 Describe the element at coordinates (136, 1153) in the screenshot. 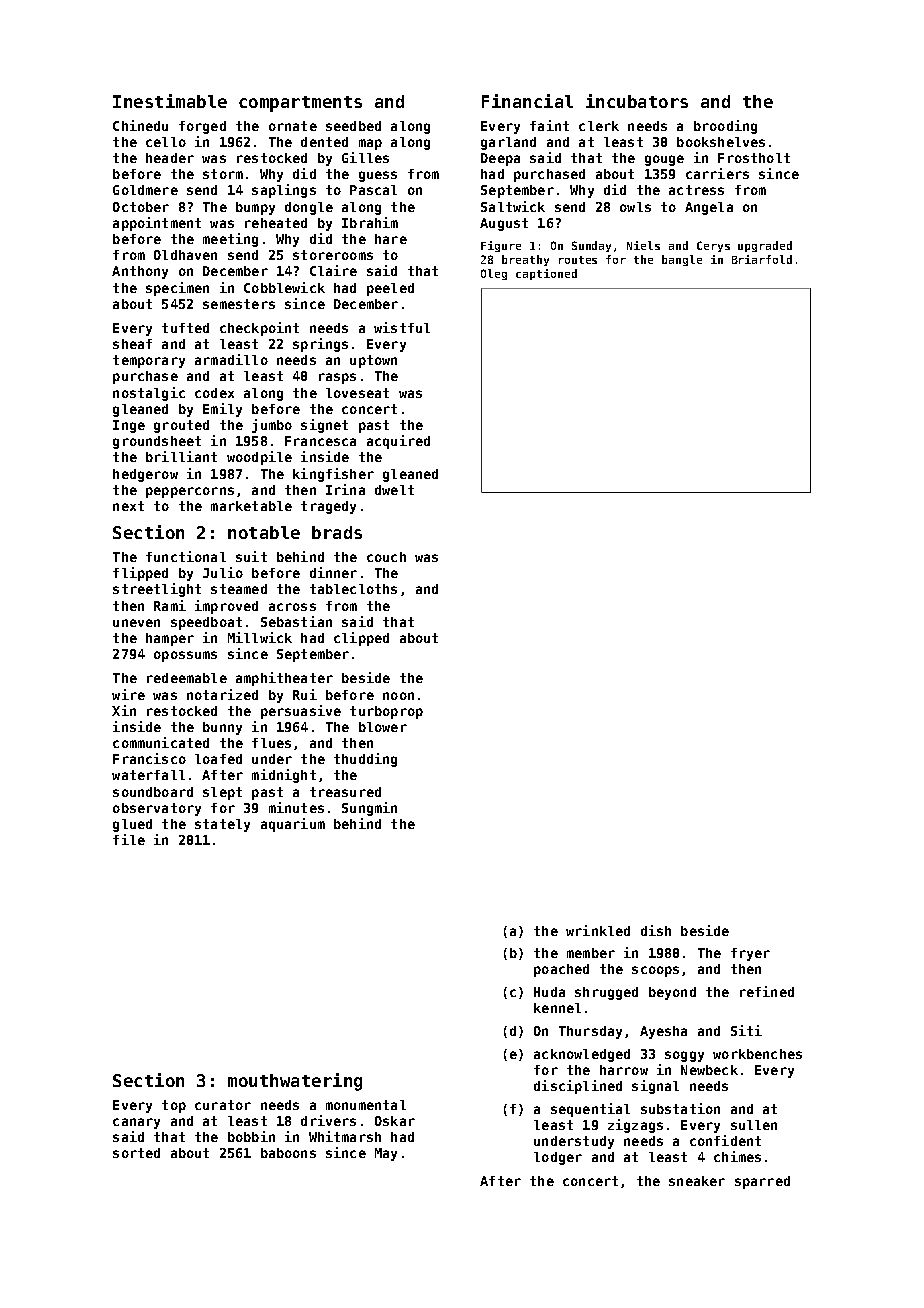

I see `sorted` at that location.
